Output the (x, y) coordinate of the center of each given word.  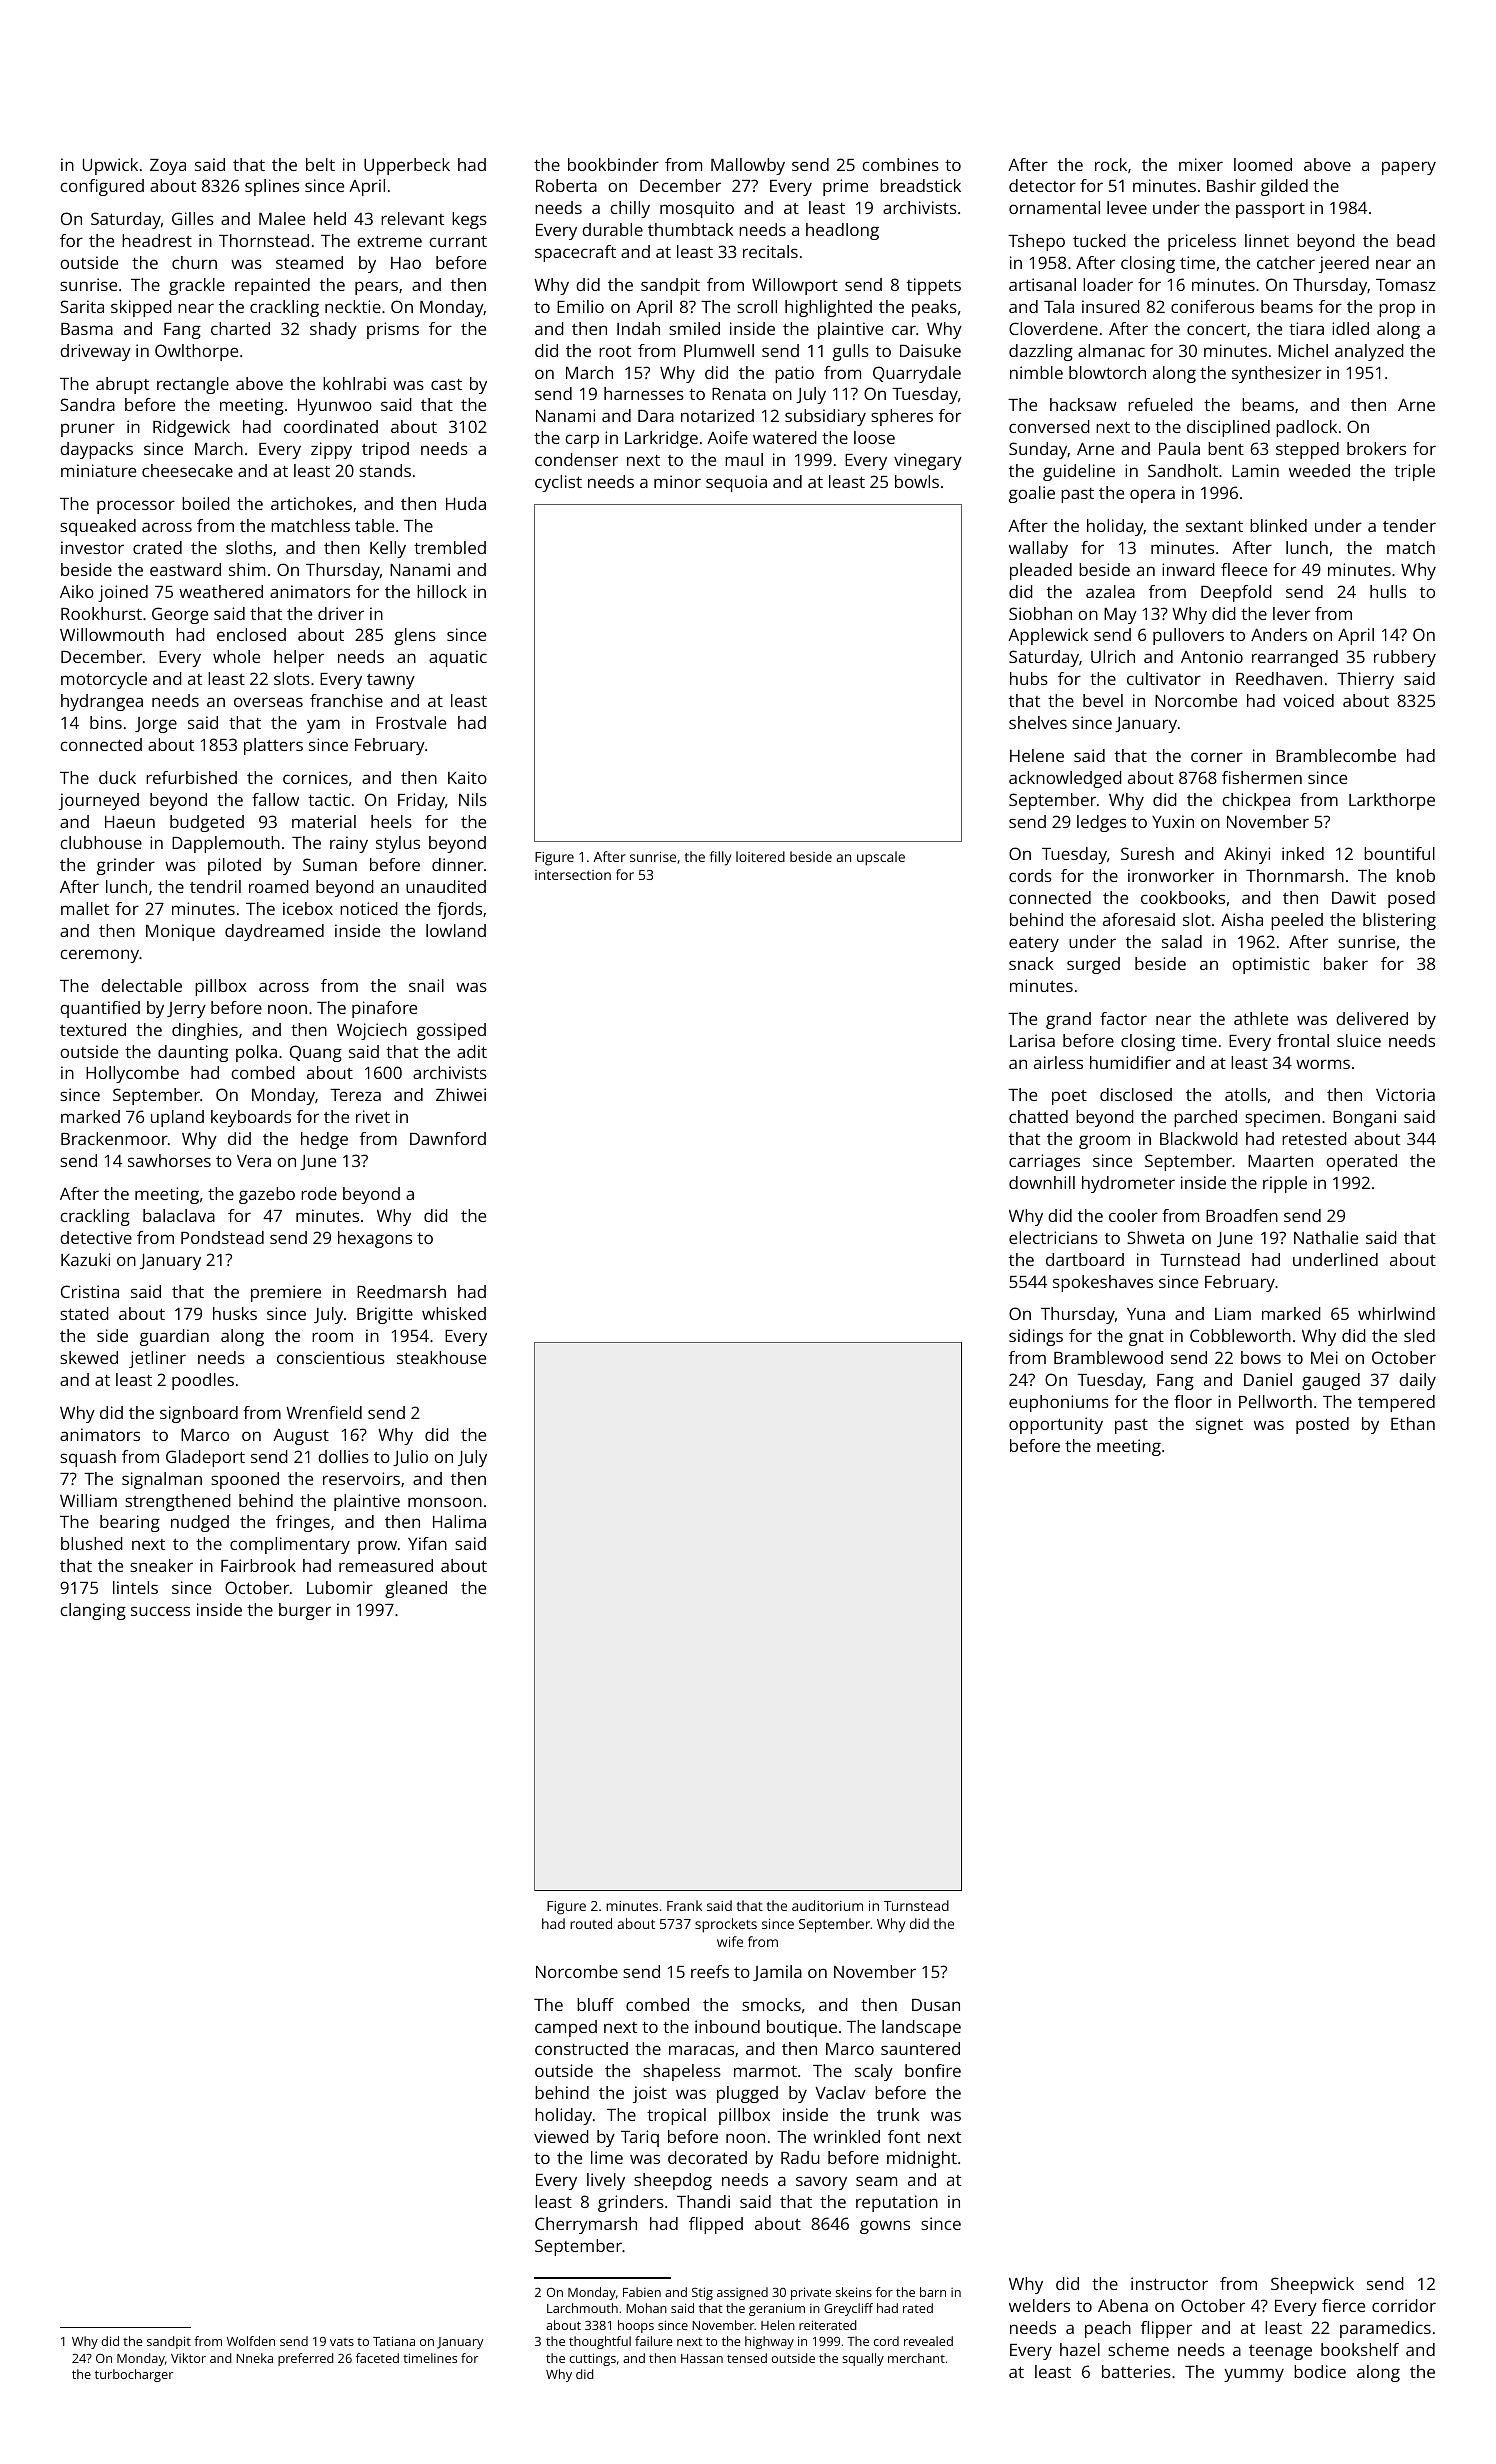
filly (720, 858)
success (160, 1611)
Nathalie (1326, 1237)
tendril (215, 886)
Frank (684, 1905)
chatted (1038, 1116)
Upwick (110, 166)
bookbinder (613, 164)
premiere (286, 1293)
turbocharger (134, 2375)
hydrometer (1128, 1184)
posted (1322, 1425)
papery (1409, 168)
